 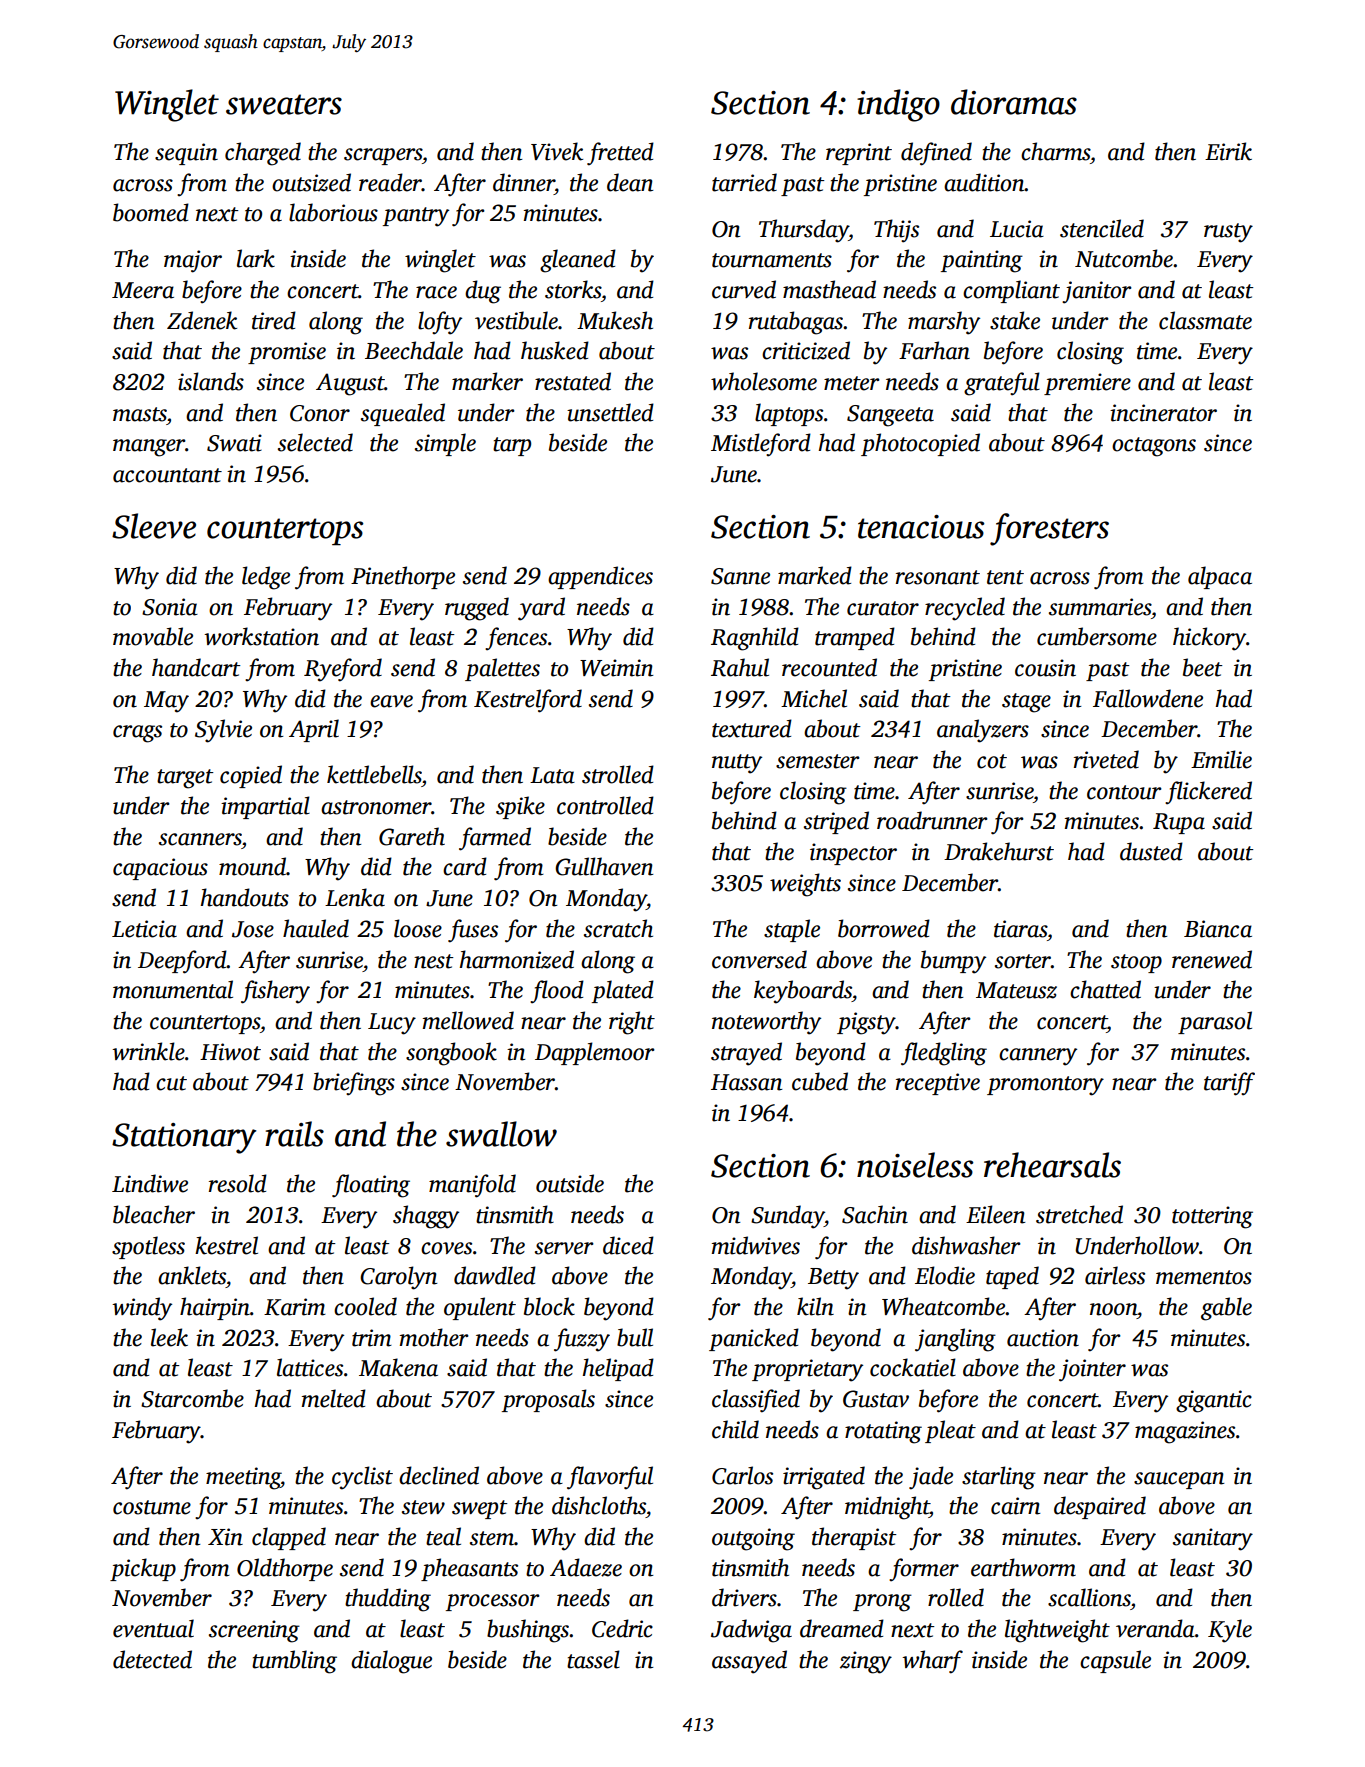 What do you see at coordinates (1002, 384) in the screenshot?
I see `grateful` at bounding box center [1002, 384].
